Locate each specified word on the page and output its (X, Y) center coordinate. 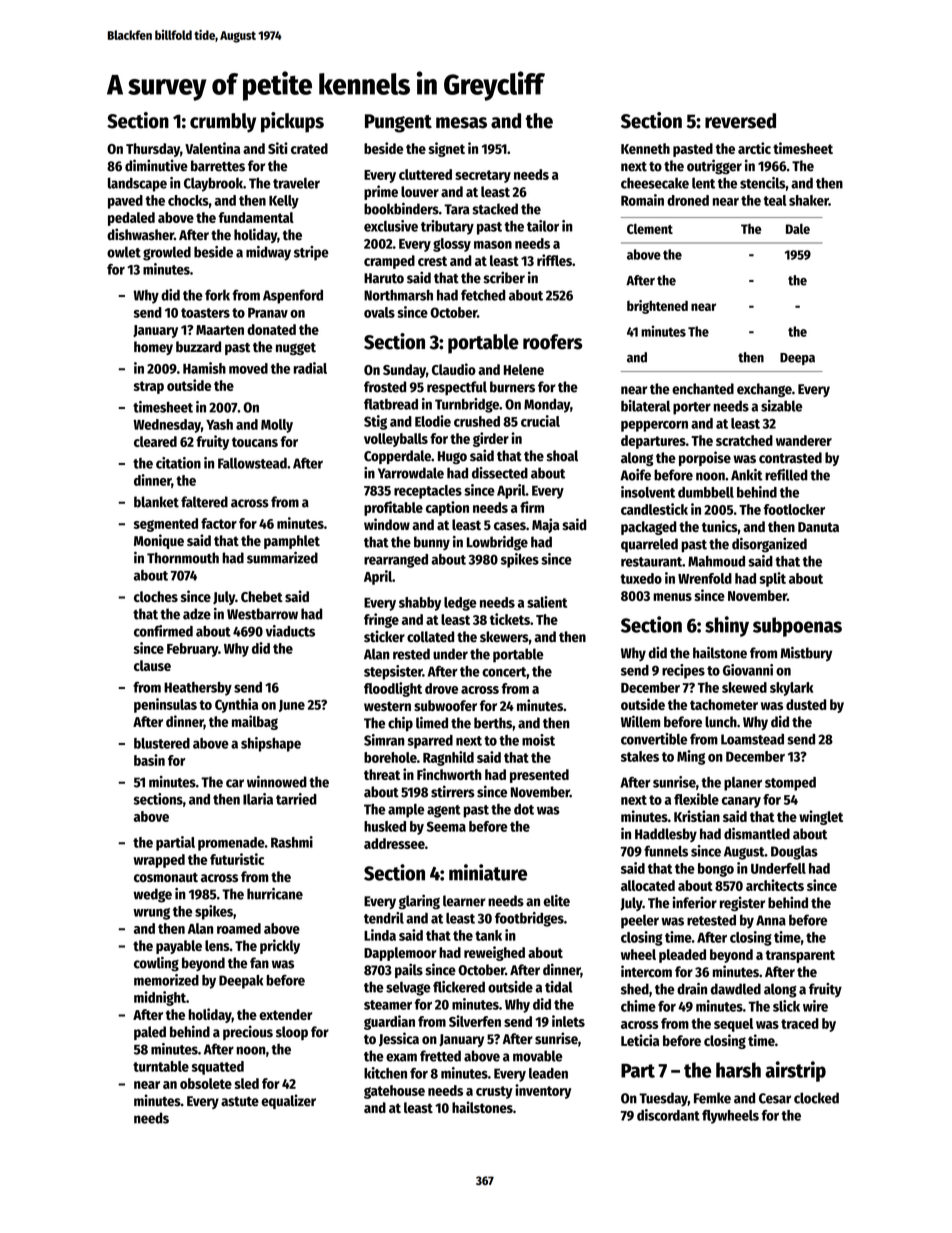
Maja (545, 525)
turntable (161, 1066)
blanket (156, 502)
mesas (461, 123)
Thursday (153, 150)
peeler (640, 921)
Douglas (794, 853)
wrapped (159, 861)
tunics (720, 526)
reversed (740, 121)
